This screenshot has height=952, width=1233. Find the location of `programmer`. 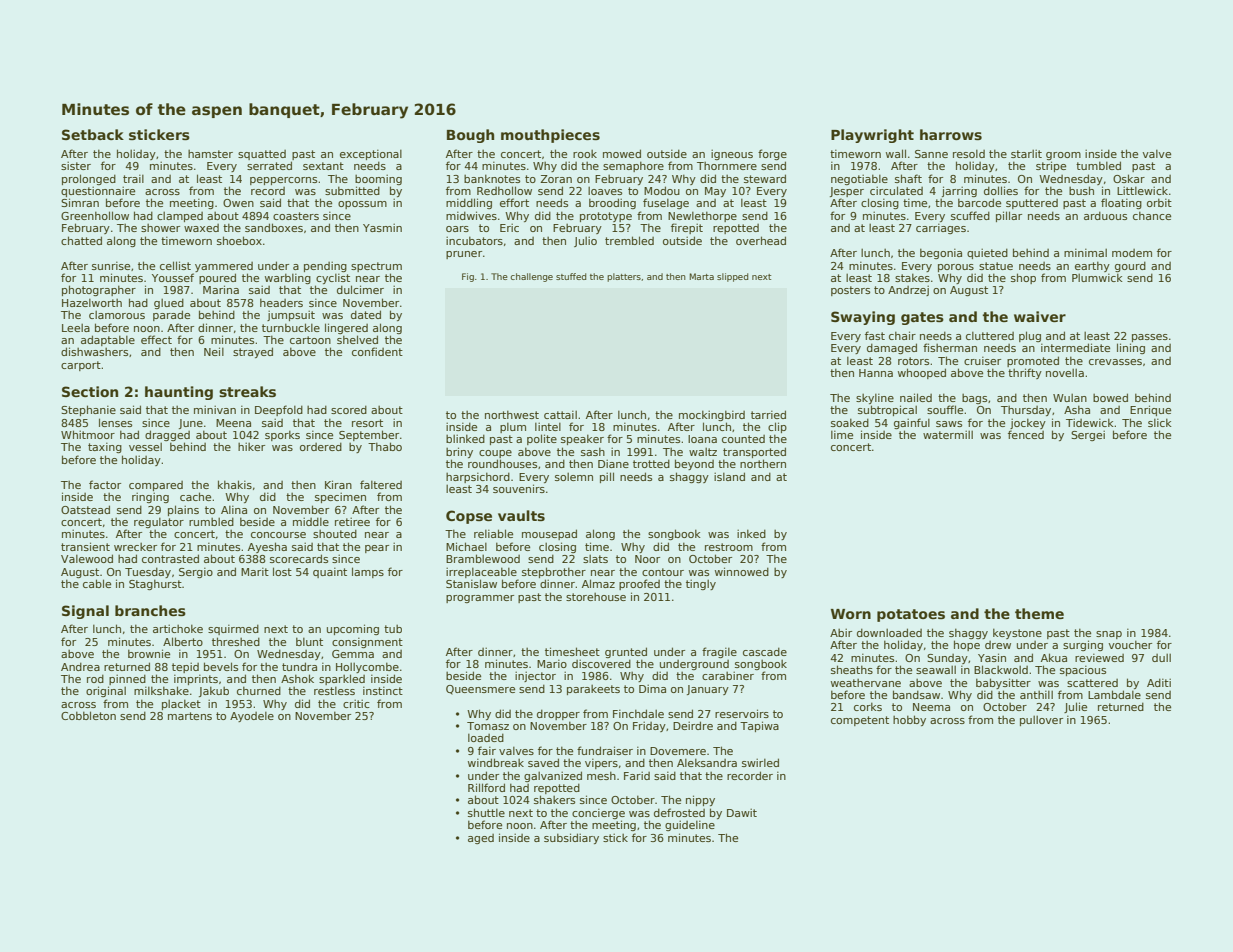

programmer is located at coordinates (480, 599).
